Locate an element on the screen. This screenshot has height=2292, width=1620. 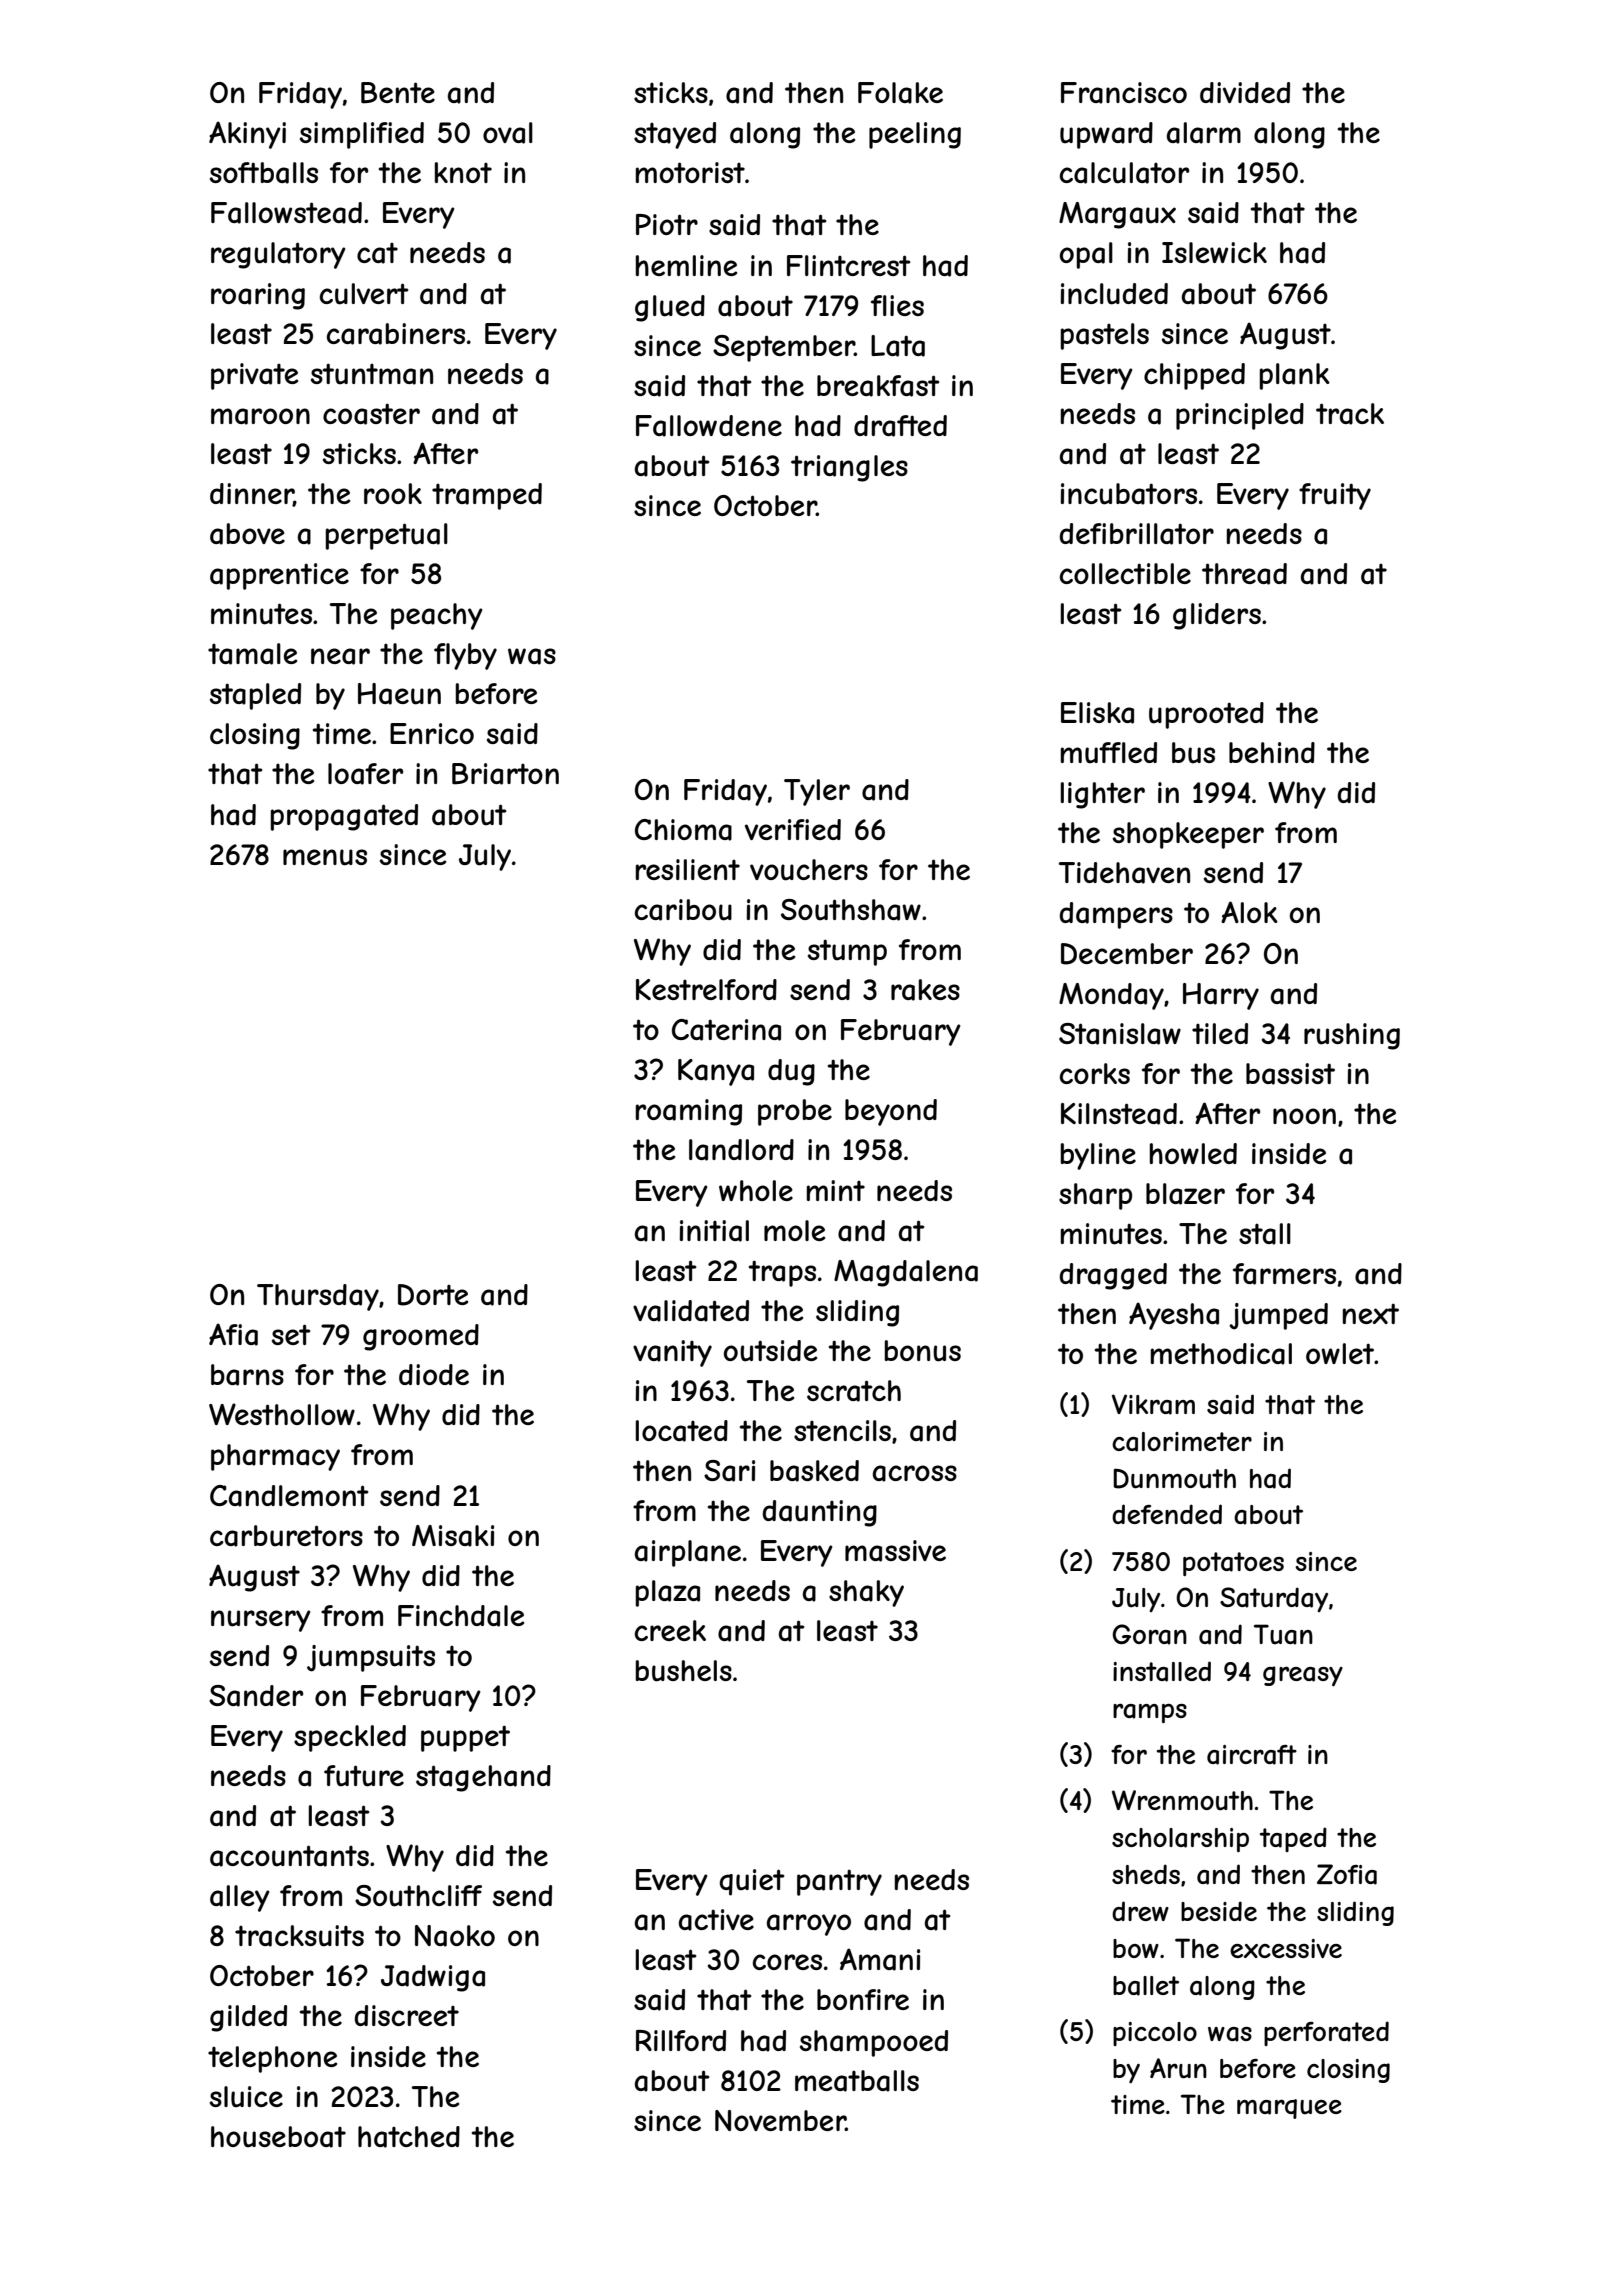
Southcliff is located at coordinates (418, 1896).
